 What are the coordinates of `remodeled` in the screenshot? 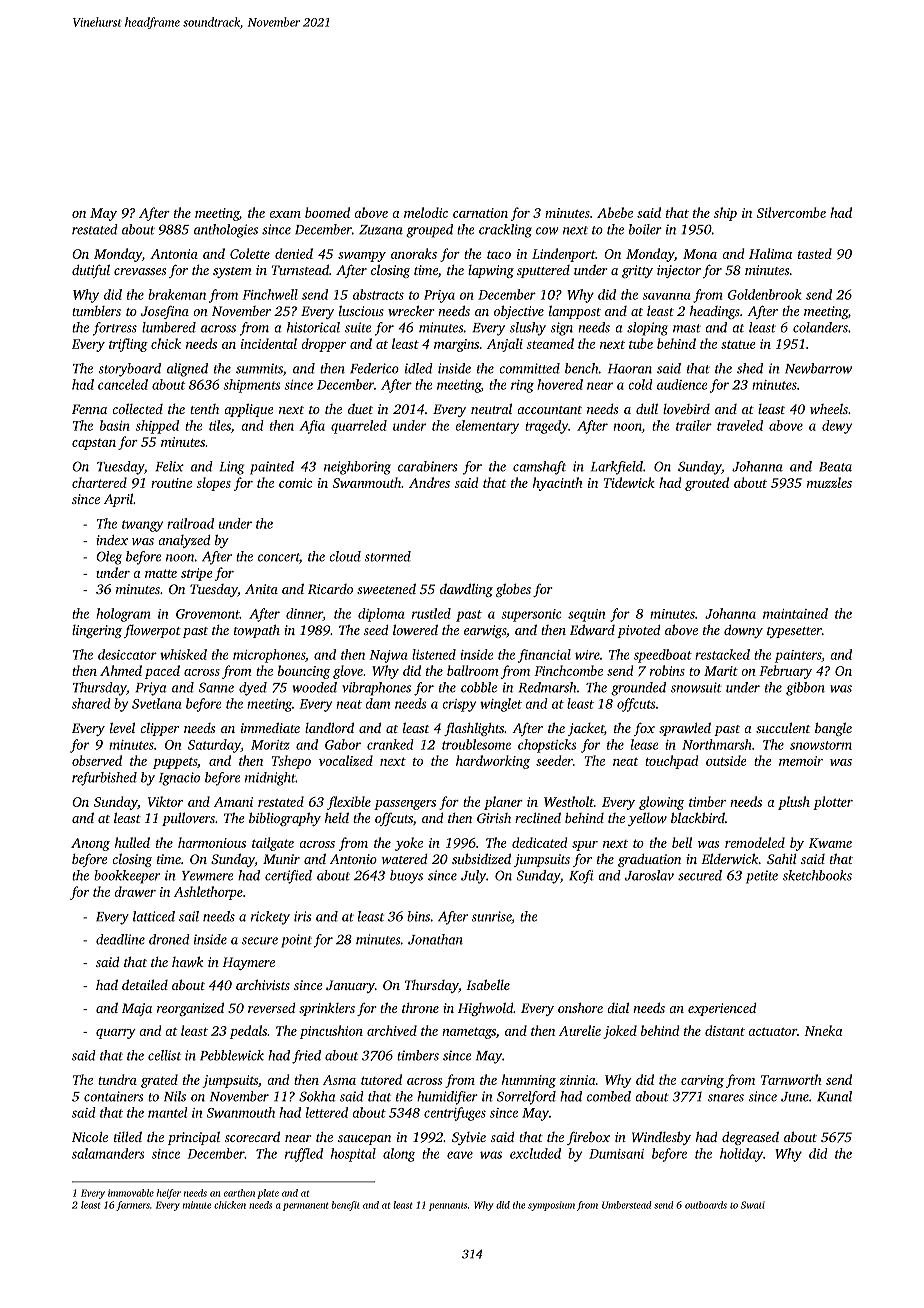 It's located at (755, 842).
